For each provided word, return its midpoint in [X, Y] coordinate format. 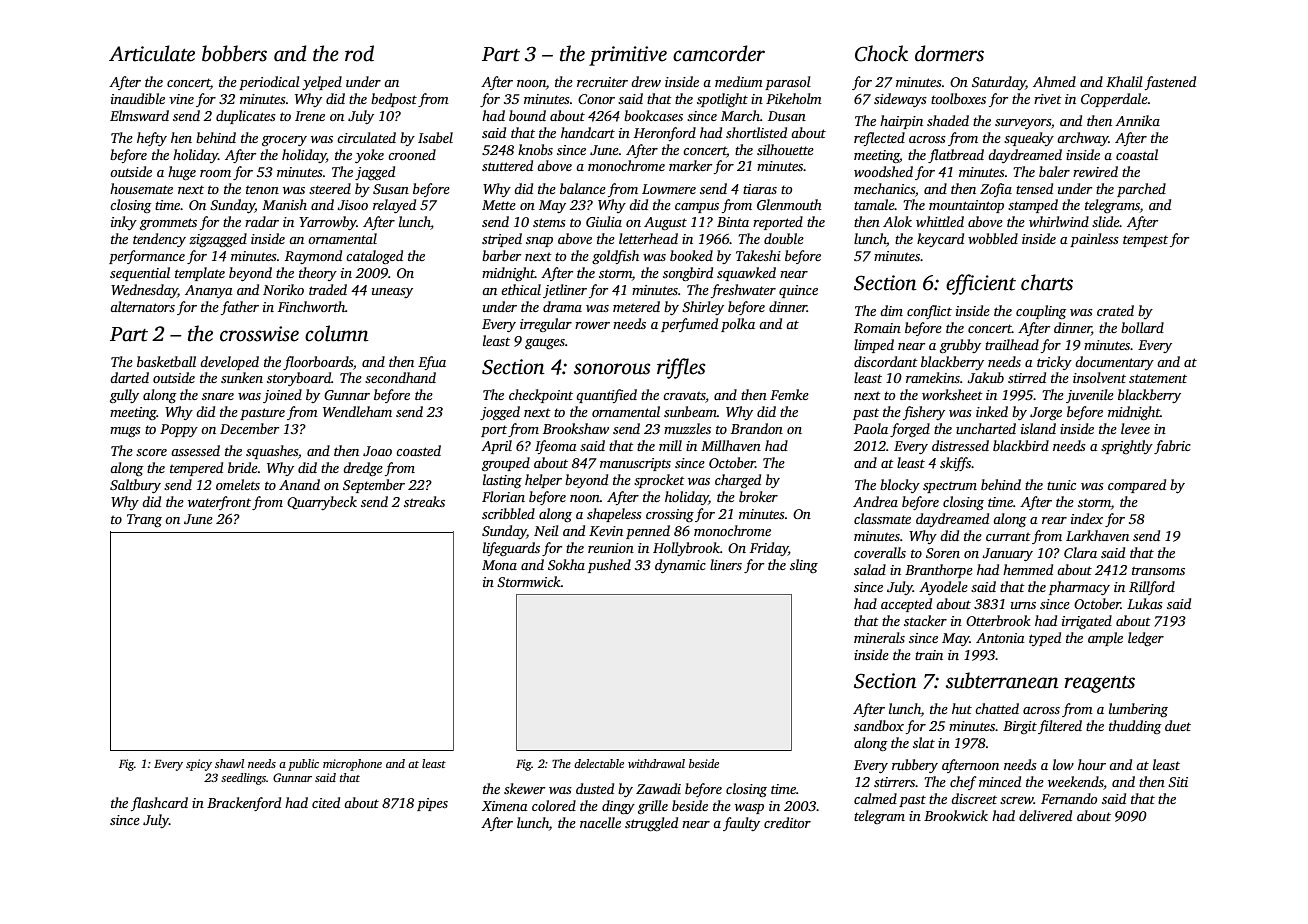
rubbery [915, 766]
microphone [352, 765]
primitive [628, 56]
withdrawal [656, 763]
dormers [949, 53]
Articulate [152, 53]
